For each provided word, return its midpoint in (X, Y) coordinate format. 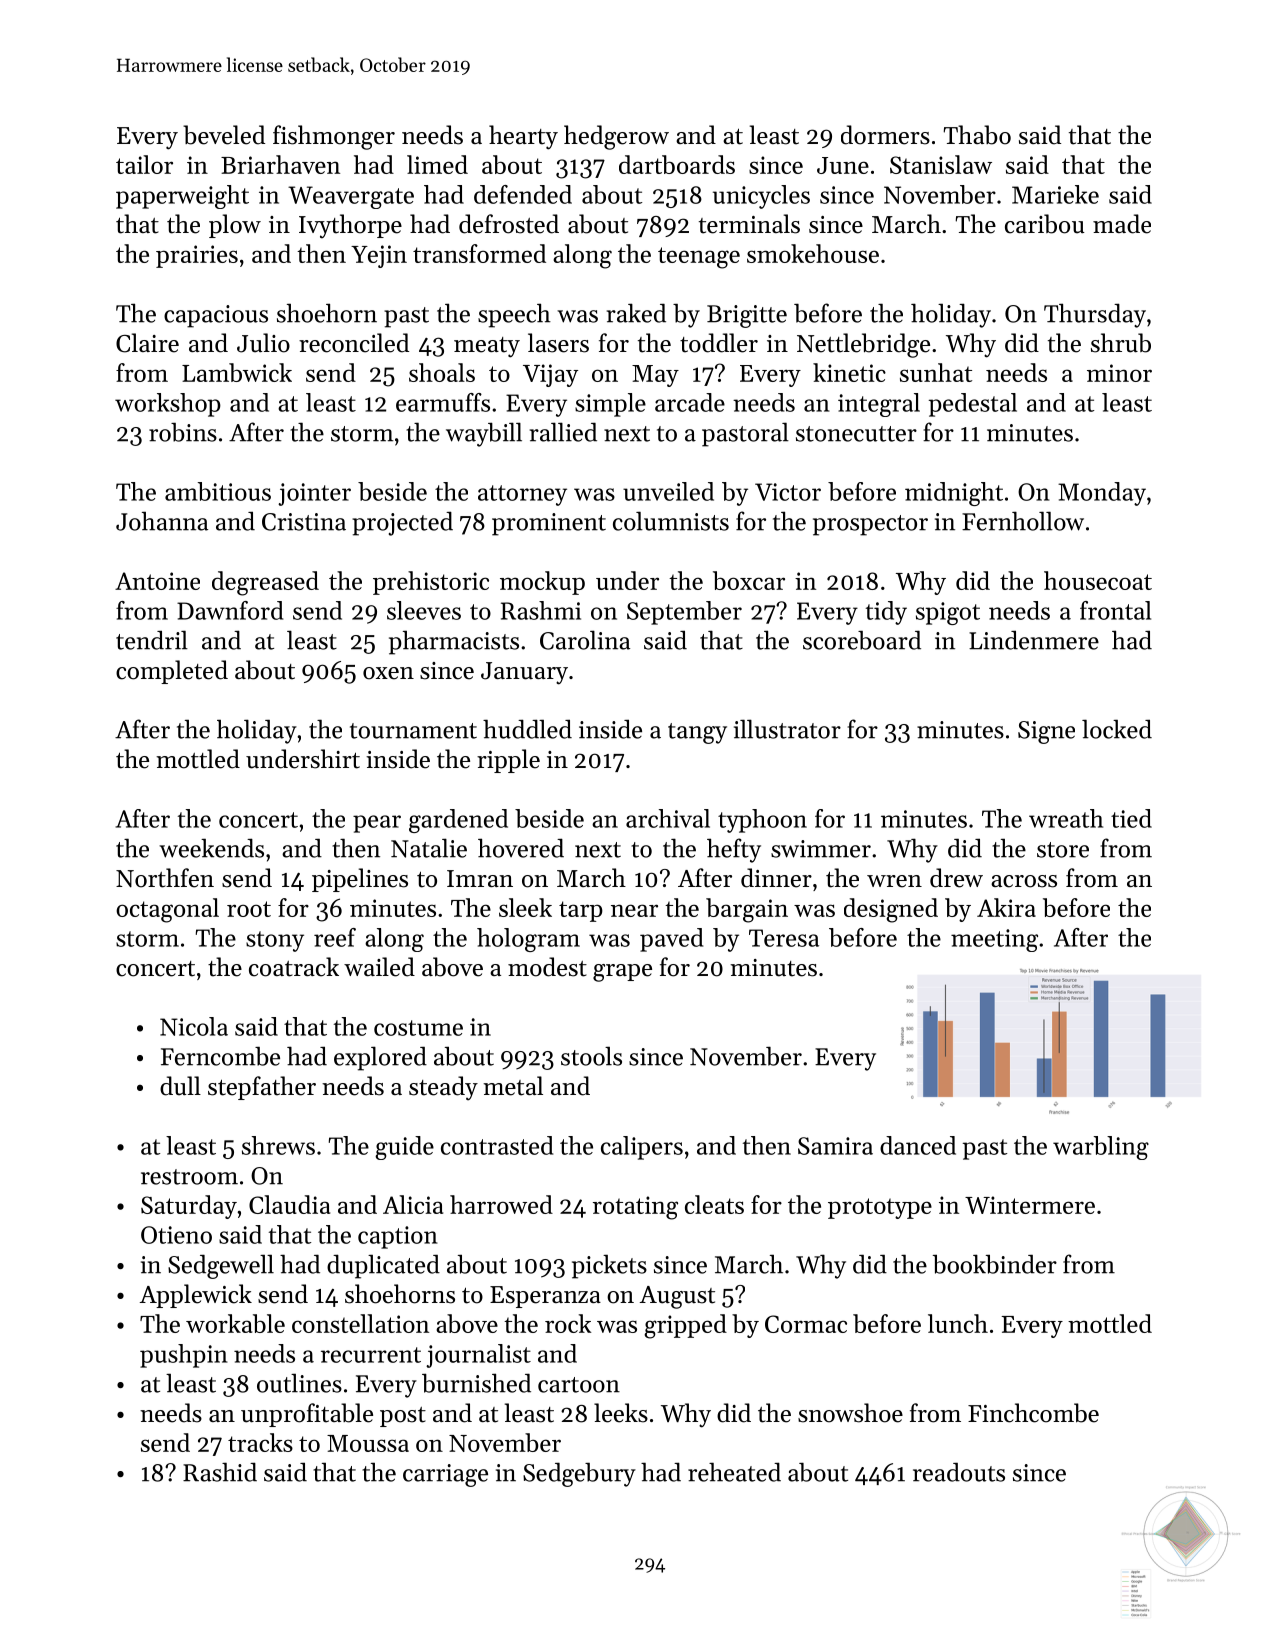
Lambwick (237, 372)
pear (377, 824)
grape (622, 973)
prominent (549, 524)
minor (1119, 373)
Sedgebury (579, 1474)
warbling (1101, 1148)
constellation (360, 1323)
